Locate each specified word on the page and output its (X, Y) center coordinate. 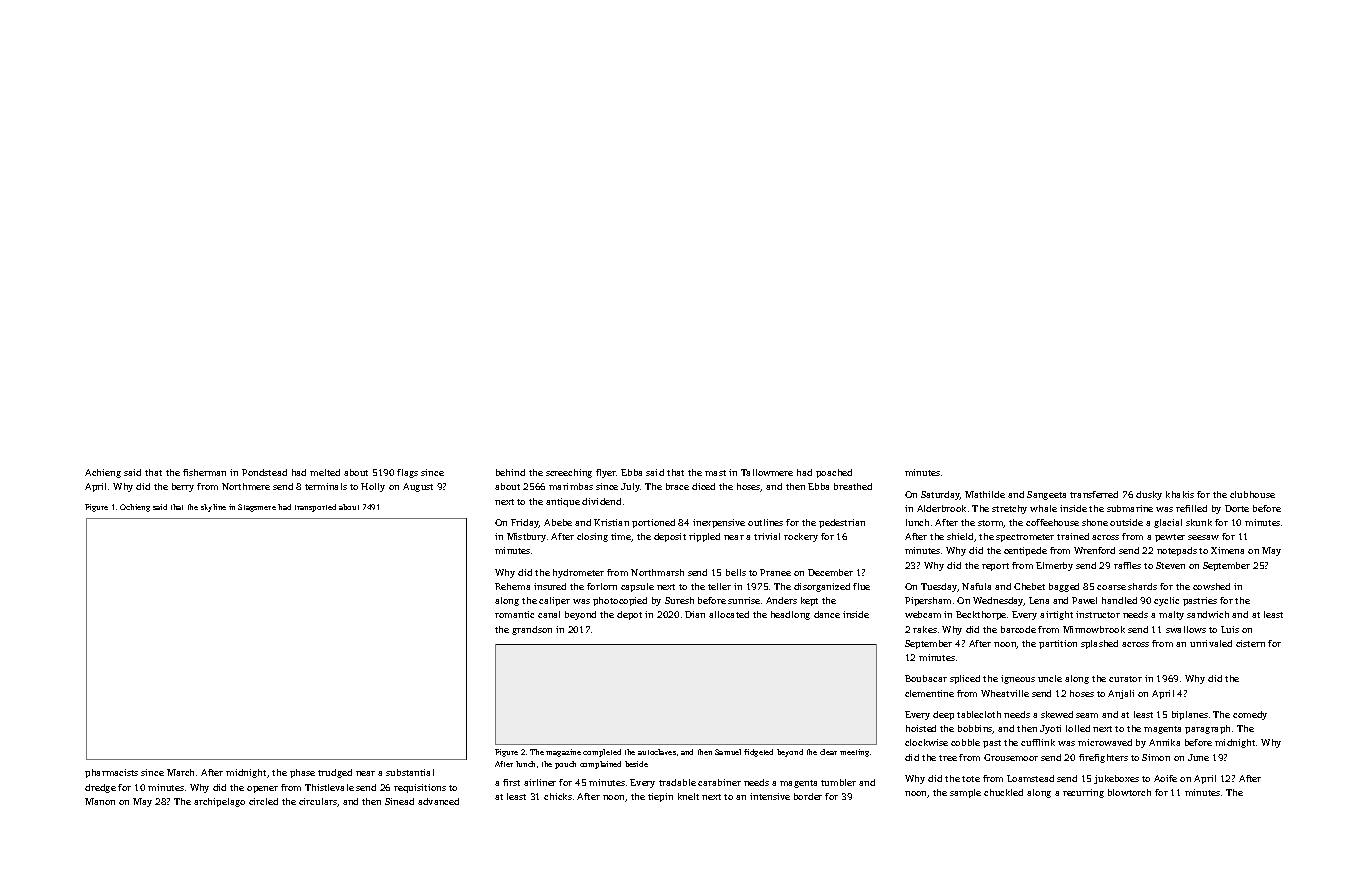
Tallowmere (767, 472)
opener (262, 789)
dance (827, 614)
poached (834, 473)
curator (1125, 679)
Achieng (103, 473)
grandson (532, 630)
